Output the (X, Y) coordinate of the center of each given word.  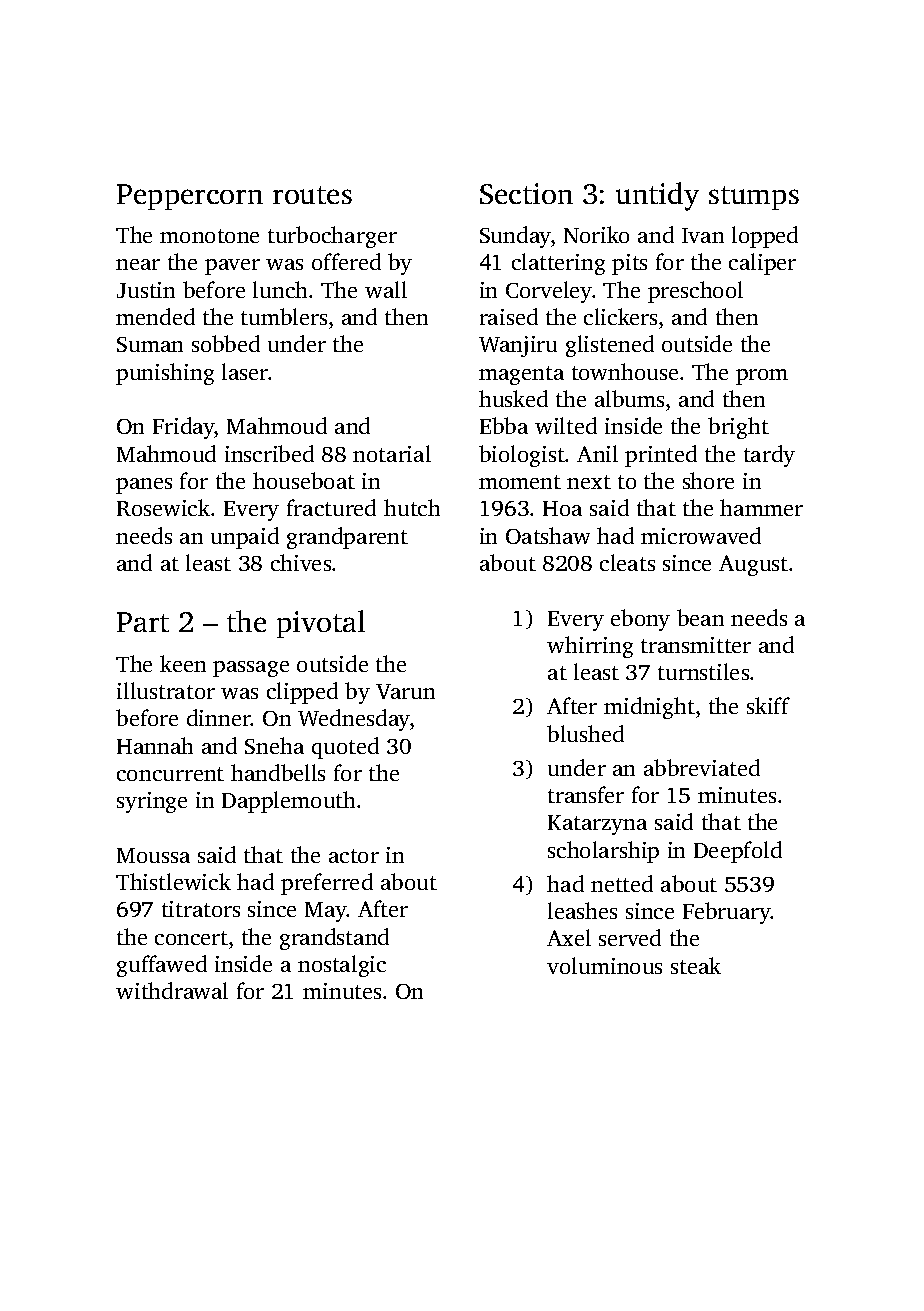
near (138, 264)
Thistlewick (173, 881)
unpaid (245, 538)
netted (622, 883)
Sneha (274, 745)
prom (762, 377)
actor (354, 856)
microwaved (701, 535)
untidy (657, 196)
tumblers (284, 316)
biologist (522, 456)
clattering (558, 264)
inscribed (269, 453)
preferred (327, 884)
